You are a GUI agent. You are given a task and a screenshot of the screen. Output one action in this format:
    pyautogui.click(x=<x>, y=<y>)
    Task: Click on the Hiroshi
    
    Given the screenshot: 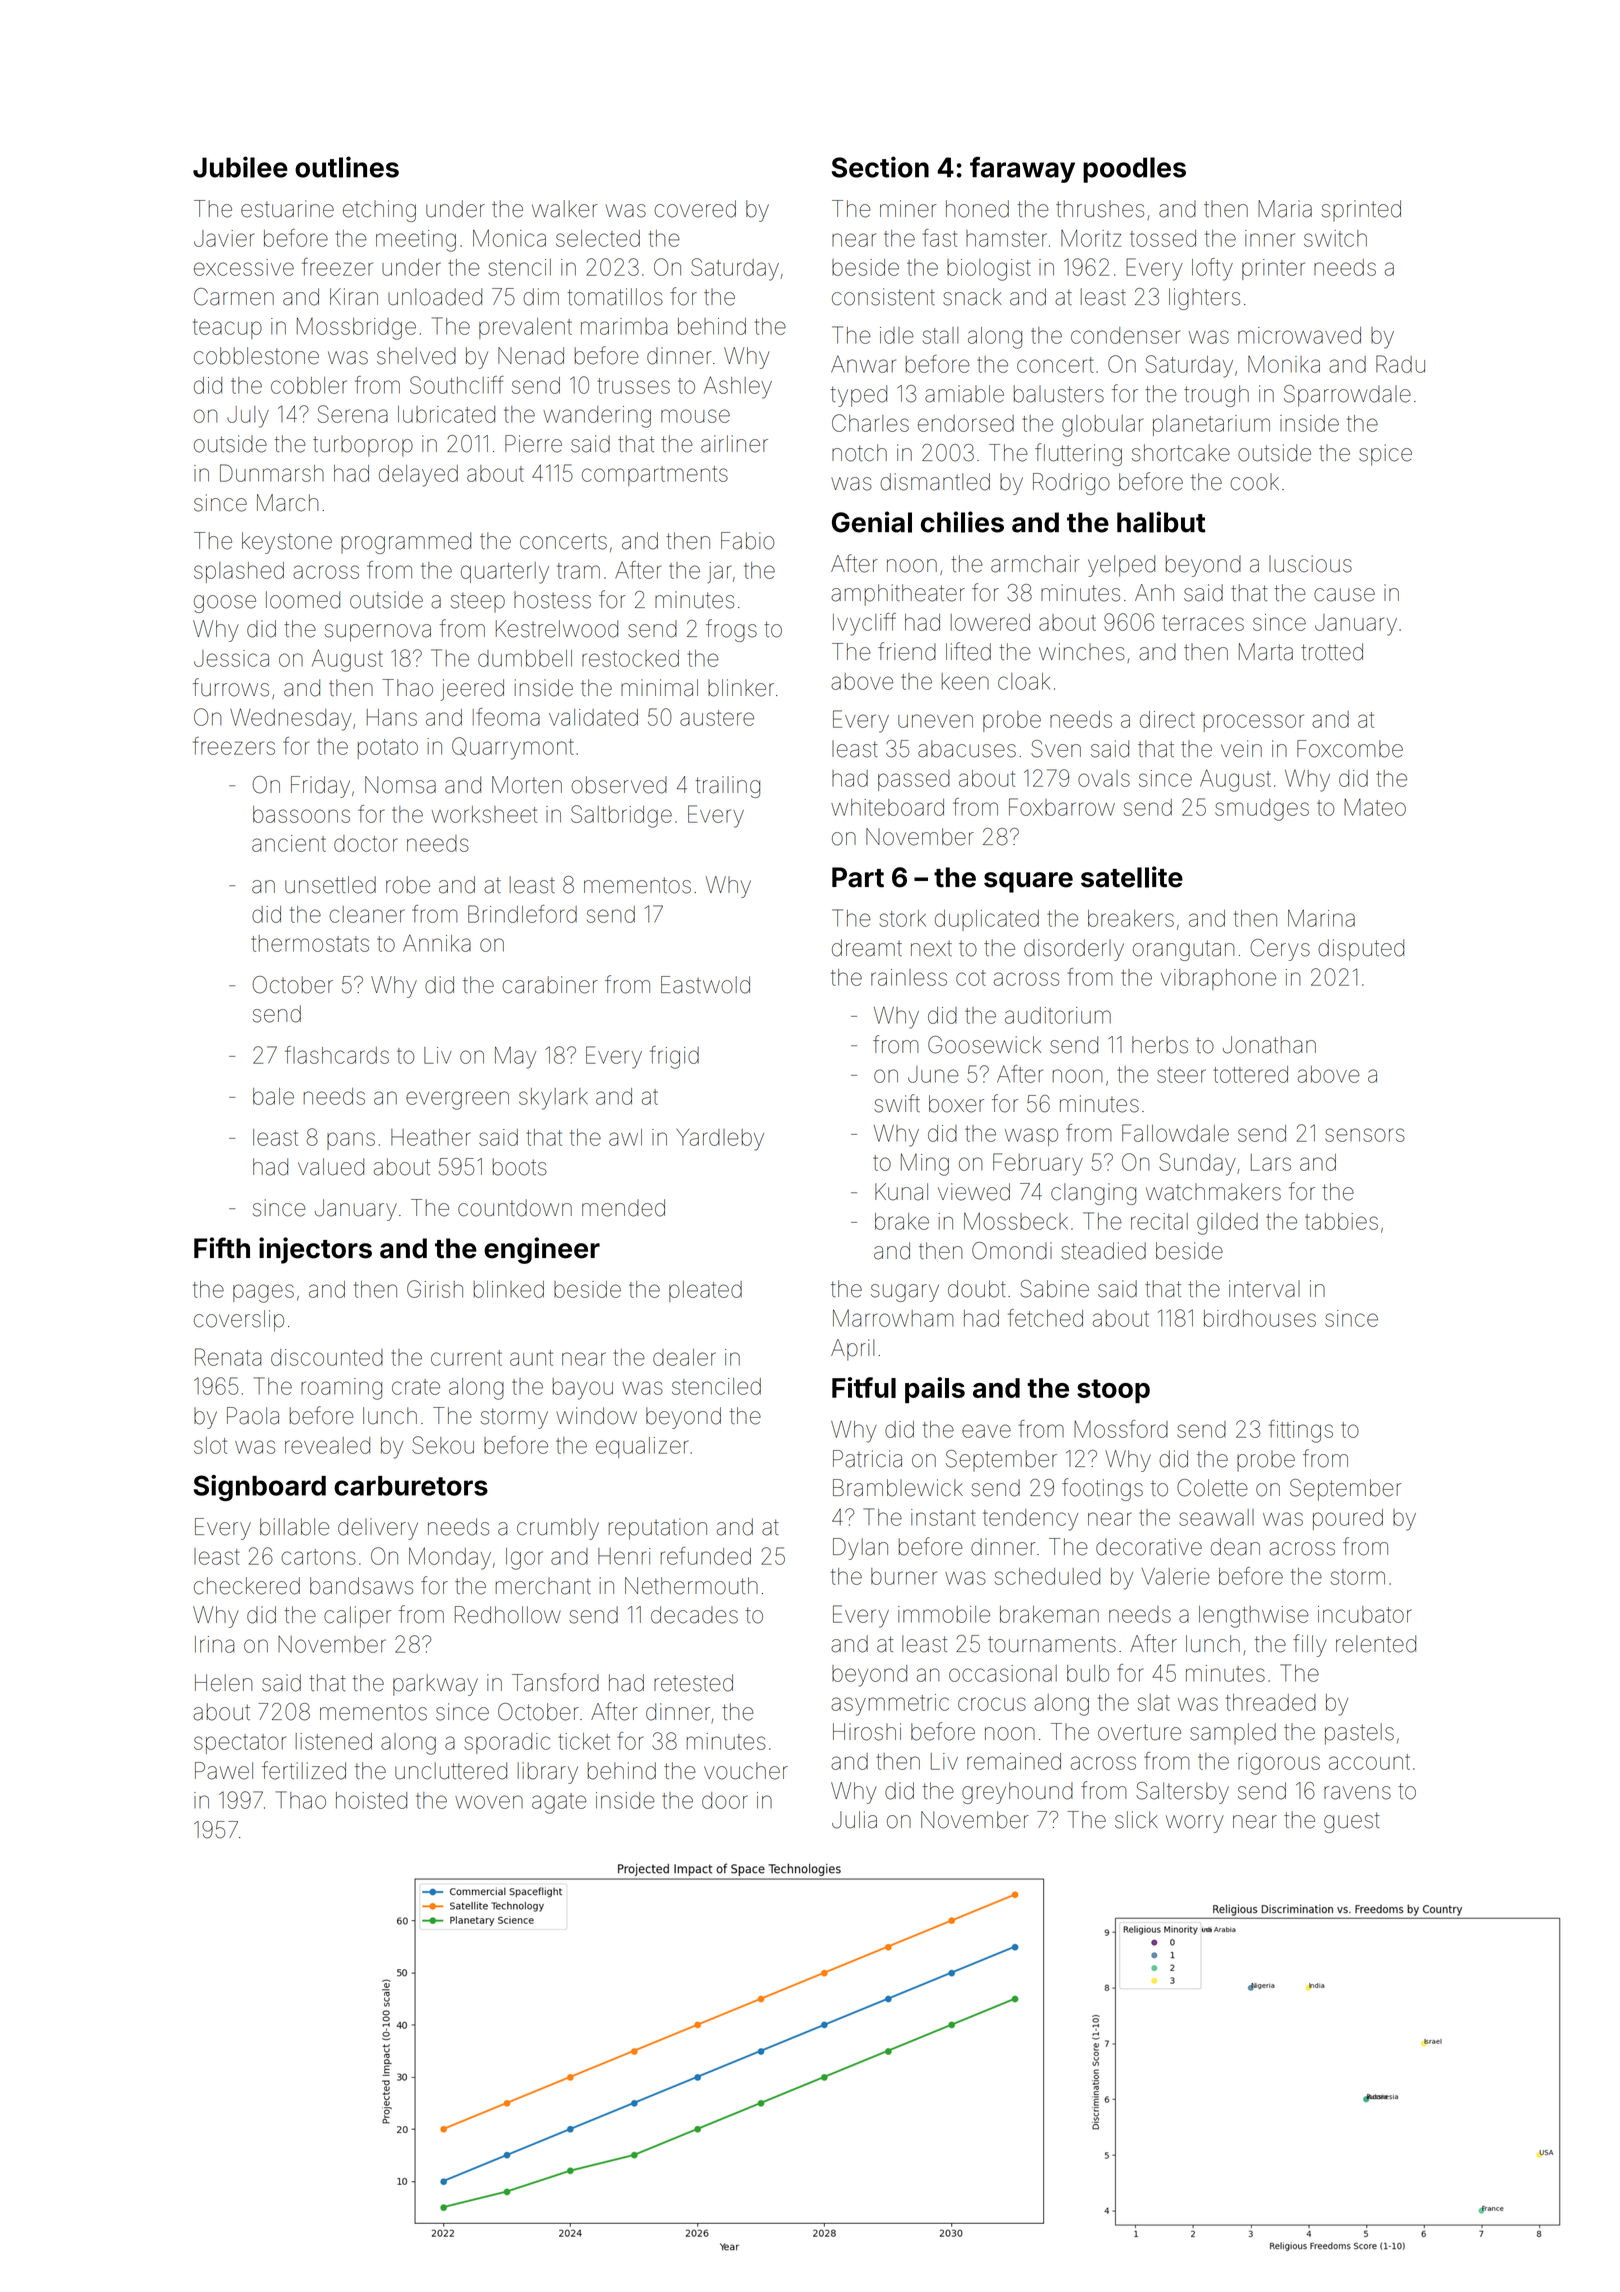 What is the action you would take?
    pyautogui.click(x=867, y=1732)
